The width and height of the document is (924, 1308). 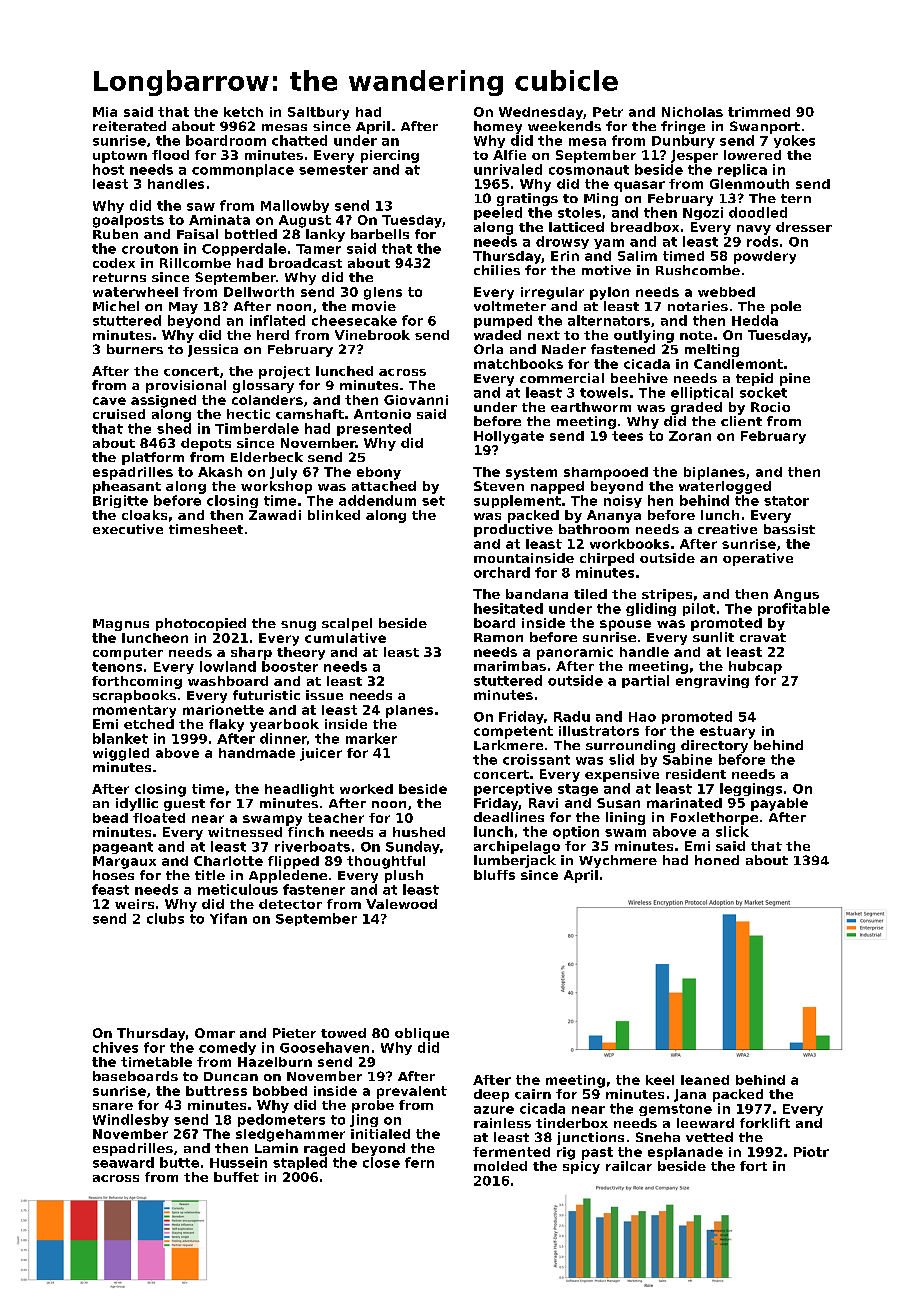 What do you see at coordinates (284, 372) in the document?
I see `project` at bounding box center [284, 372].
